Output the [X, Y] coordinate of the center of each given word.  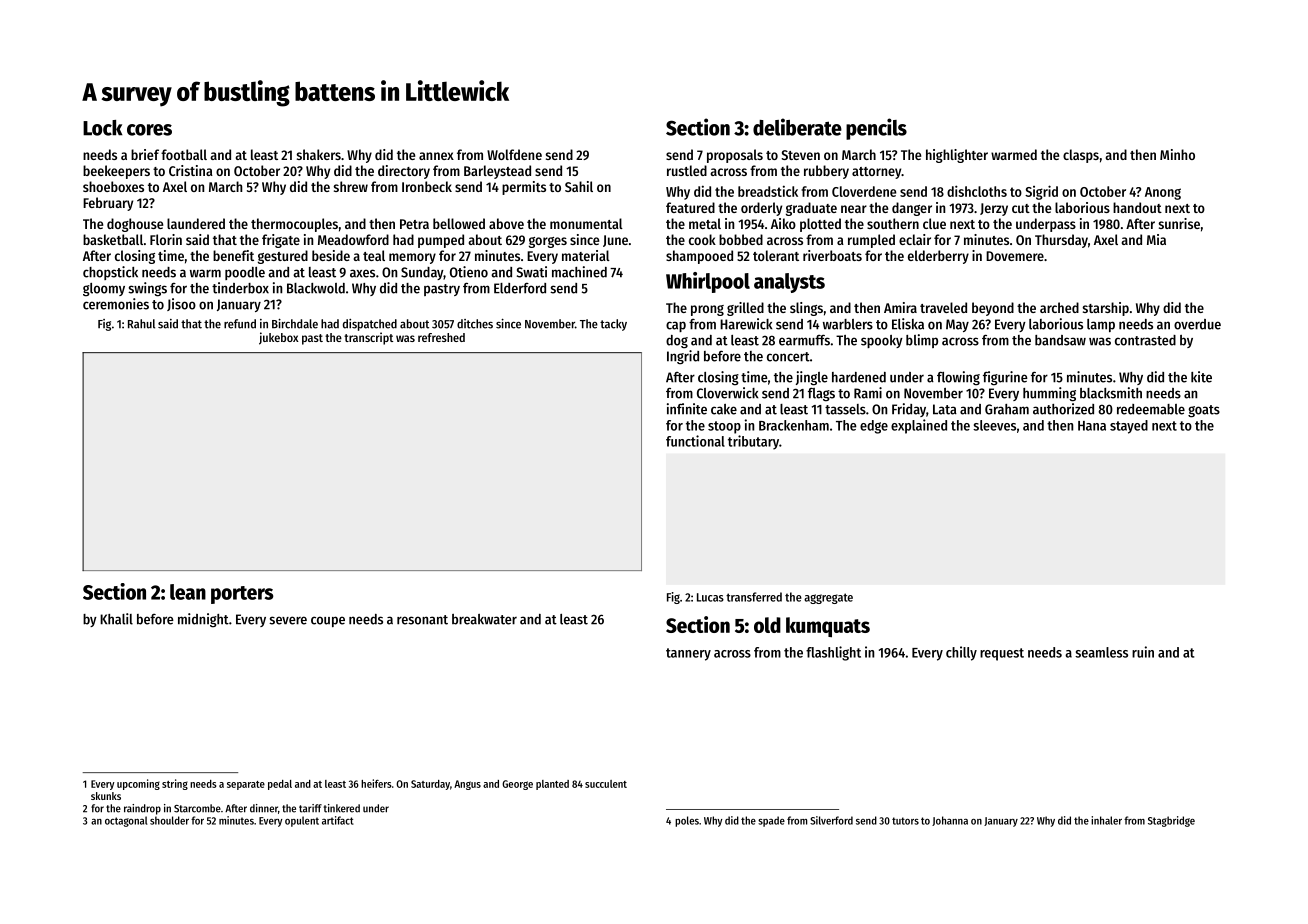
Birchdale [295, 324]
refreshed [441, 337]
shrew [351, 186]
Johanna [950, 821]
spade [771, 821]
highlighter [957, 156]
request [1002, 654]
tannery [688, 654]
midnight [203, 620]
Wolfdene [514, 154]
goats [1204, 411]
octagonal [126, 821]
